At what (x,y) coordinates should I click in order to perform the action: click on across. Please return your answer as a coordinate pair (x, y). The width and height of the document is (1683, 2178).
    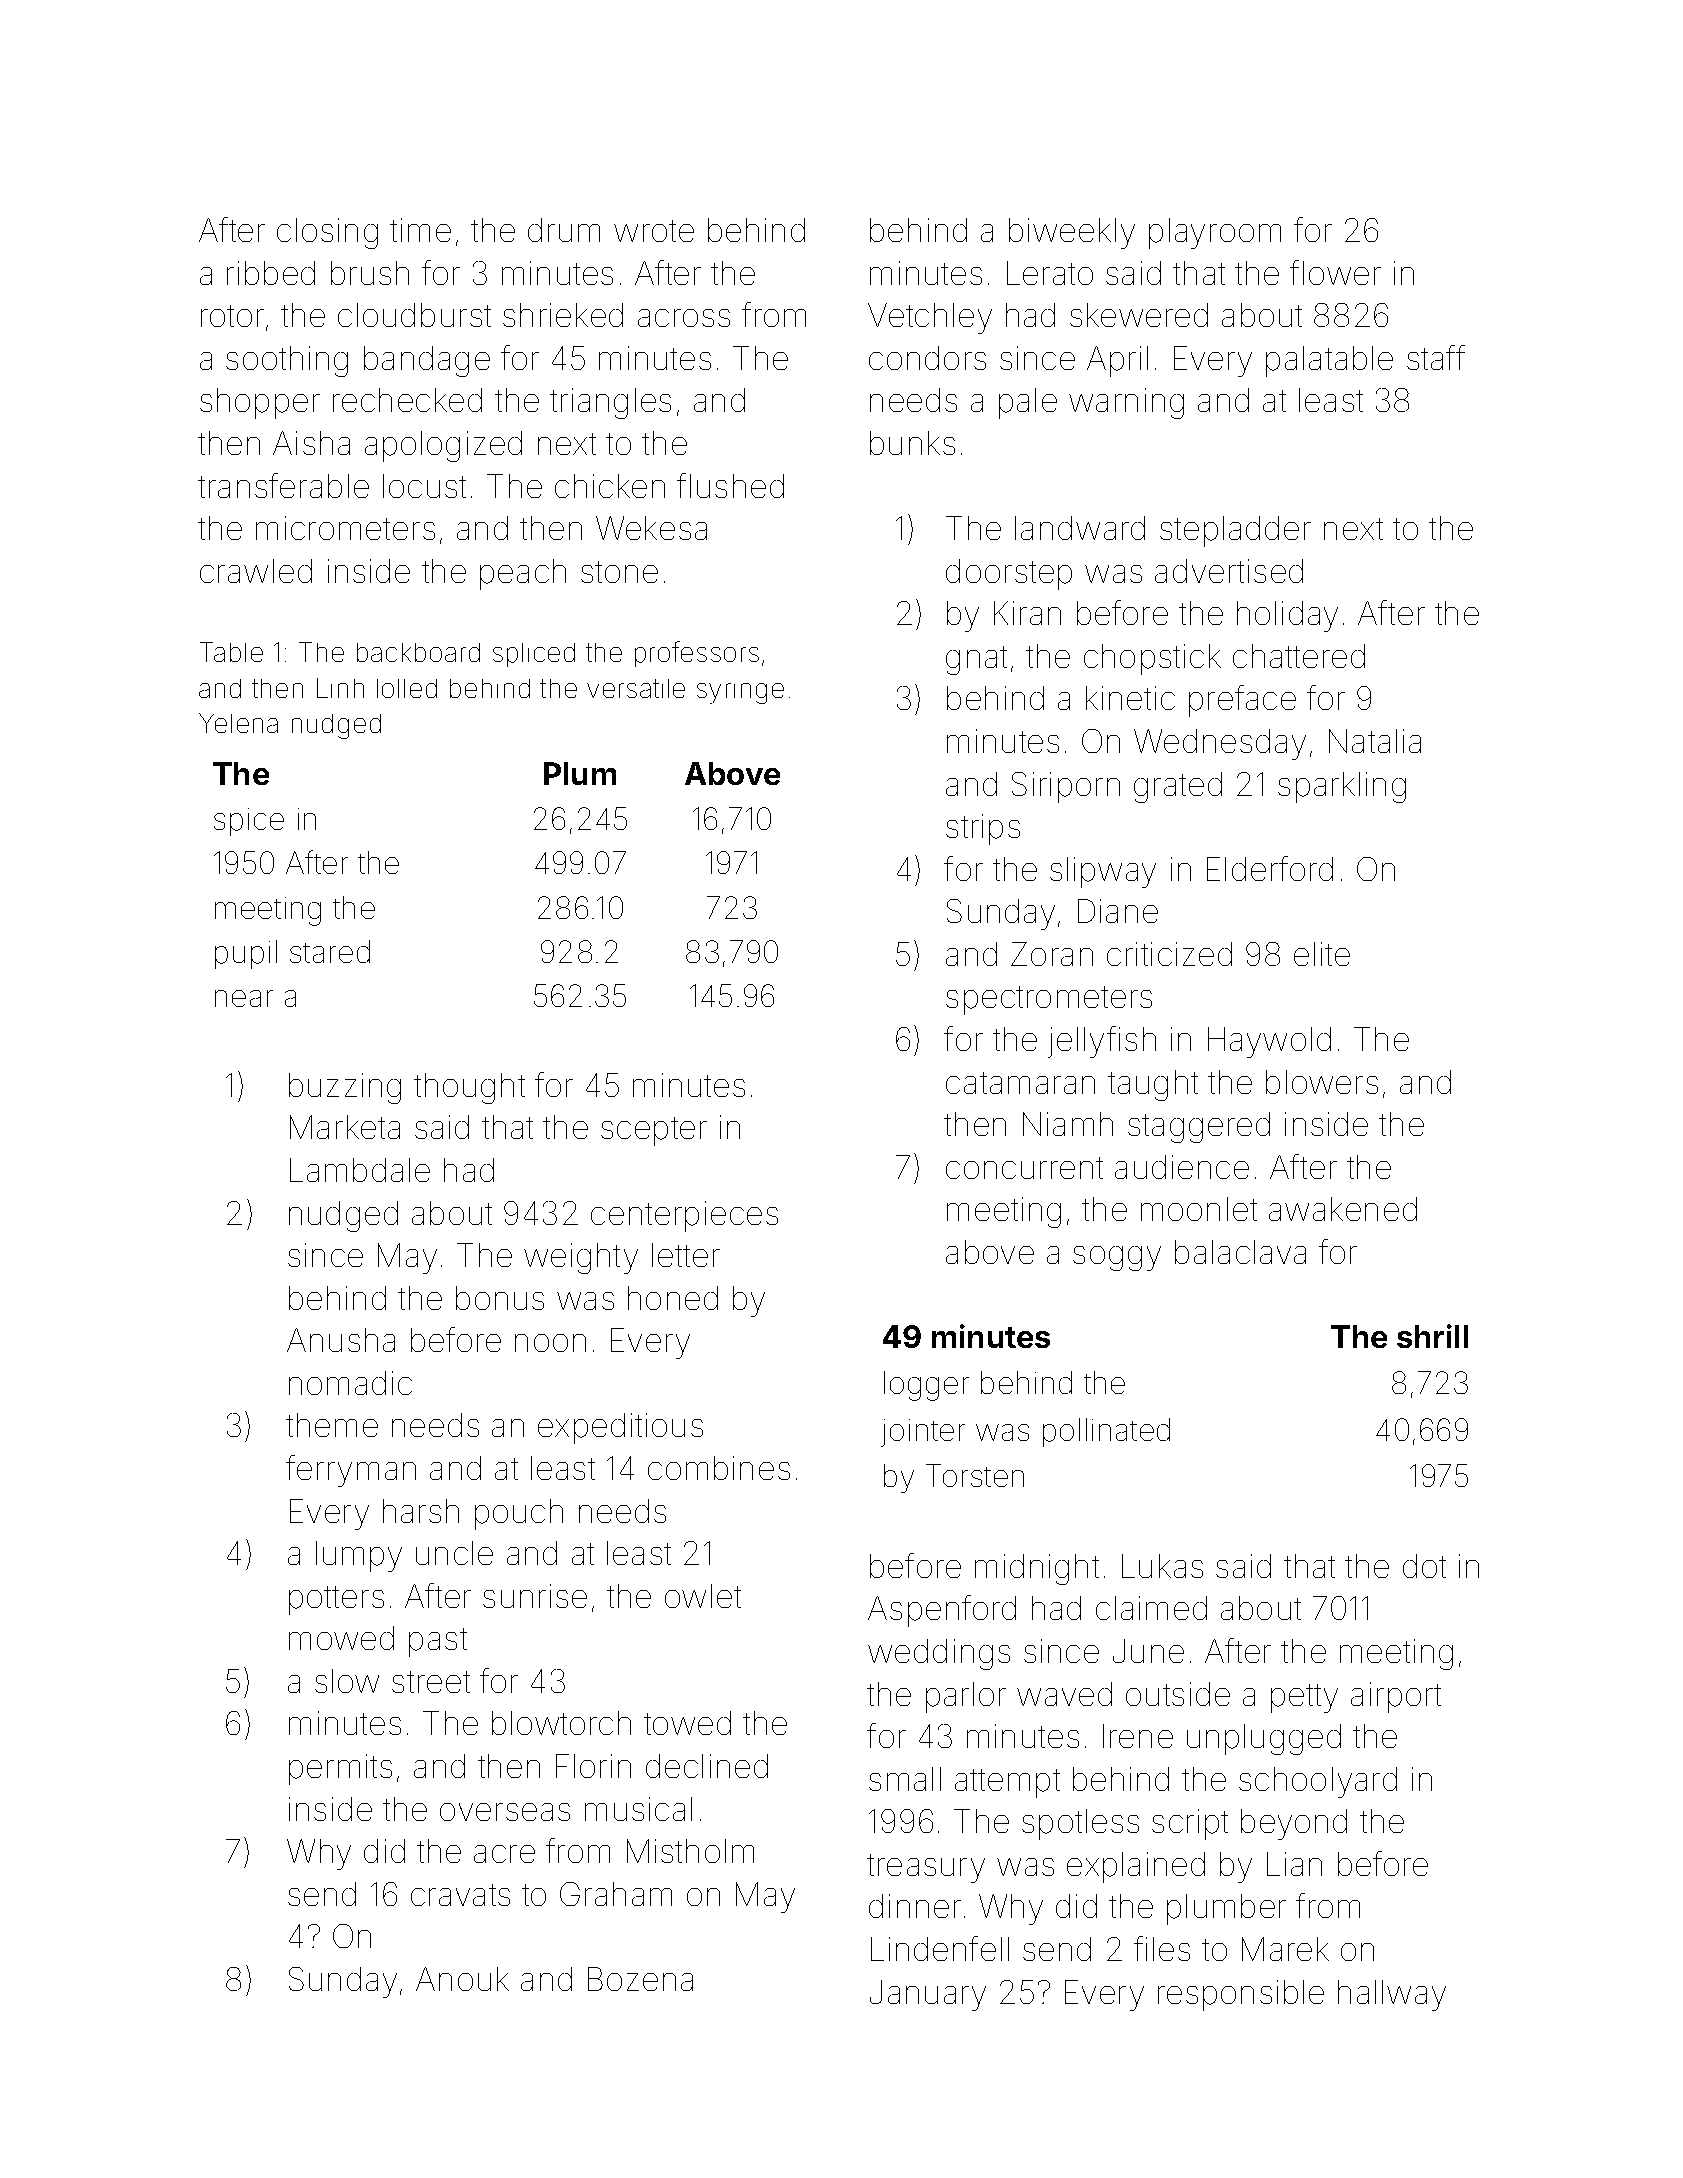
    Looking at the image, I should click on (684, 318).
